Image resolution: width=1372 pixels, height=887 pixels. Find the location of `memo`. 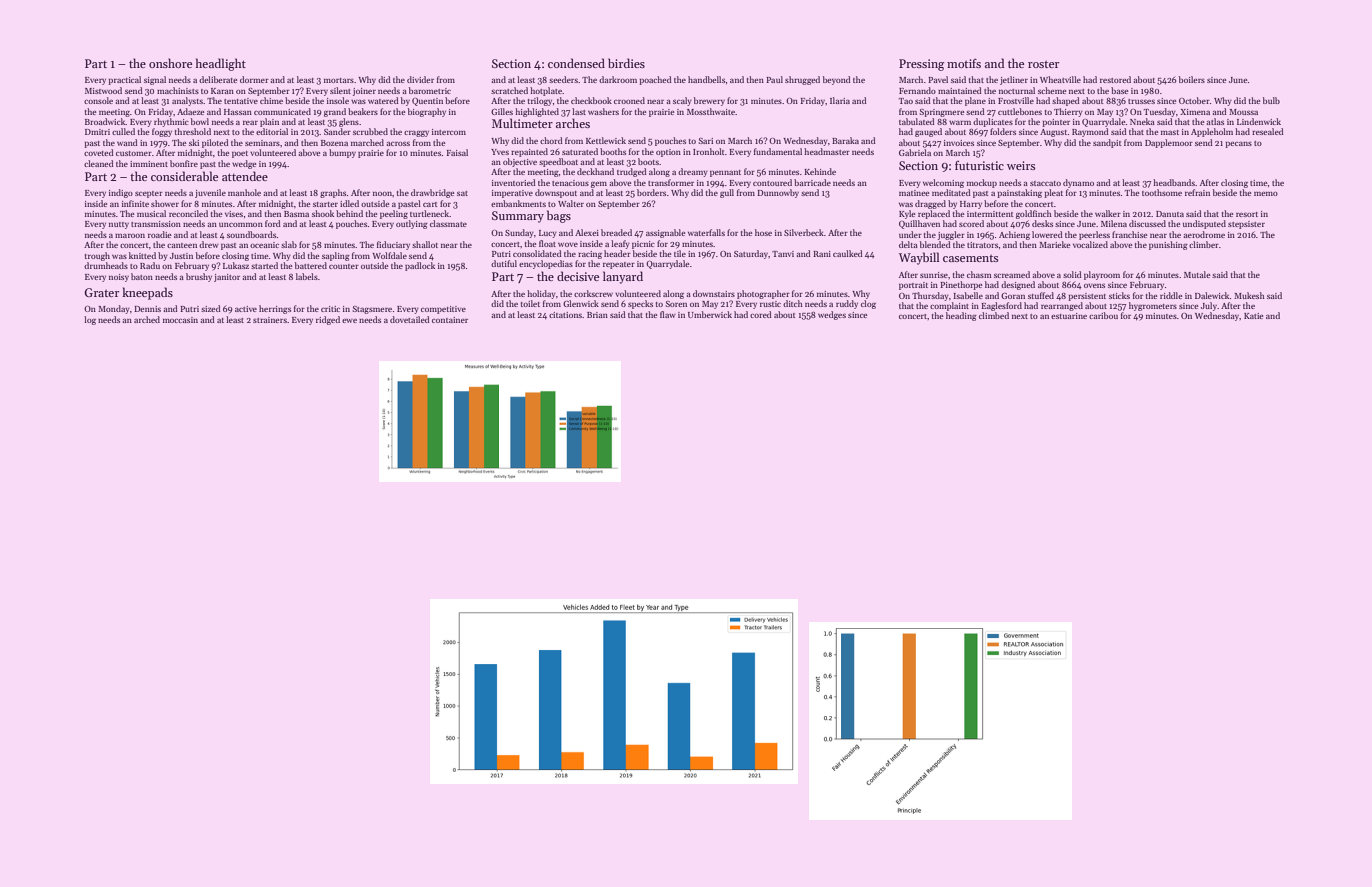

memo is located at coordinates (1266, 194).
